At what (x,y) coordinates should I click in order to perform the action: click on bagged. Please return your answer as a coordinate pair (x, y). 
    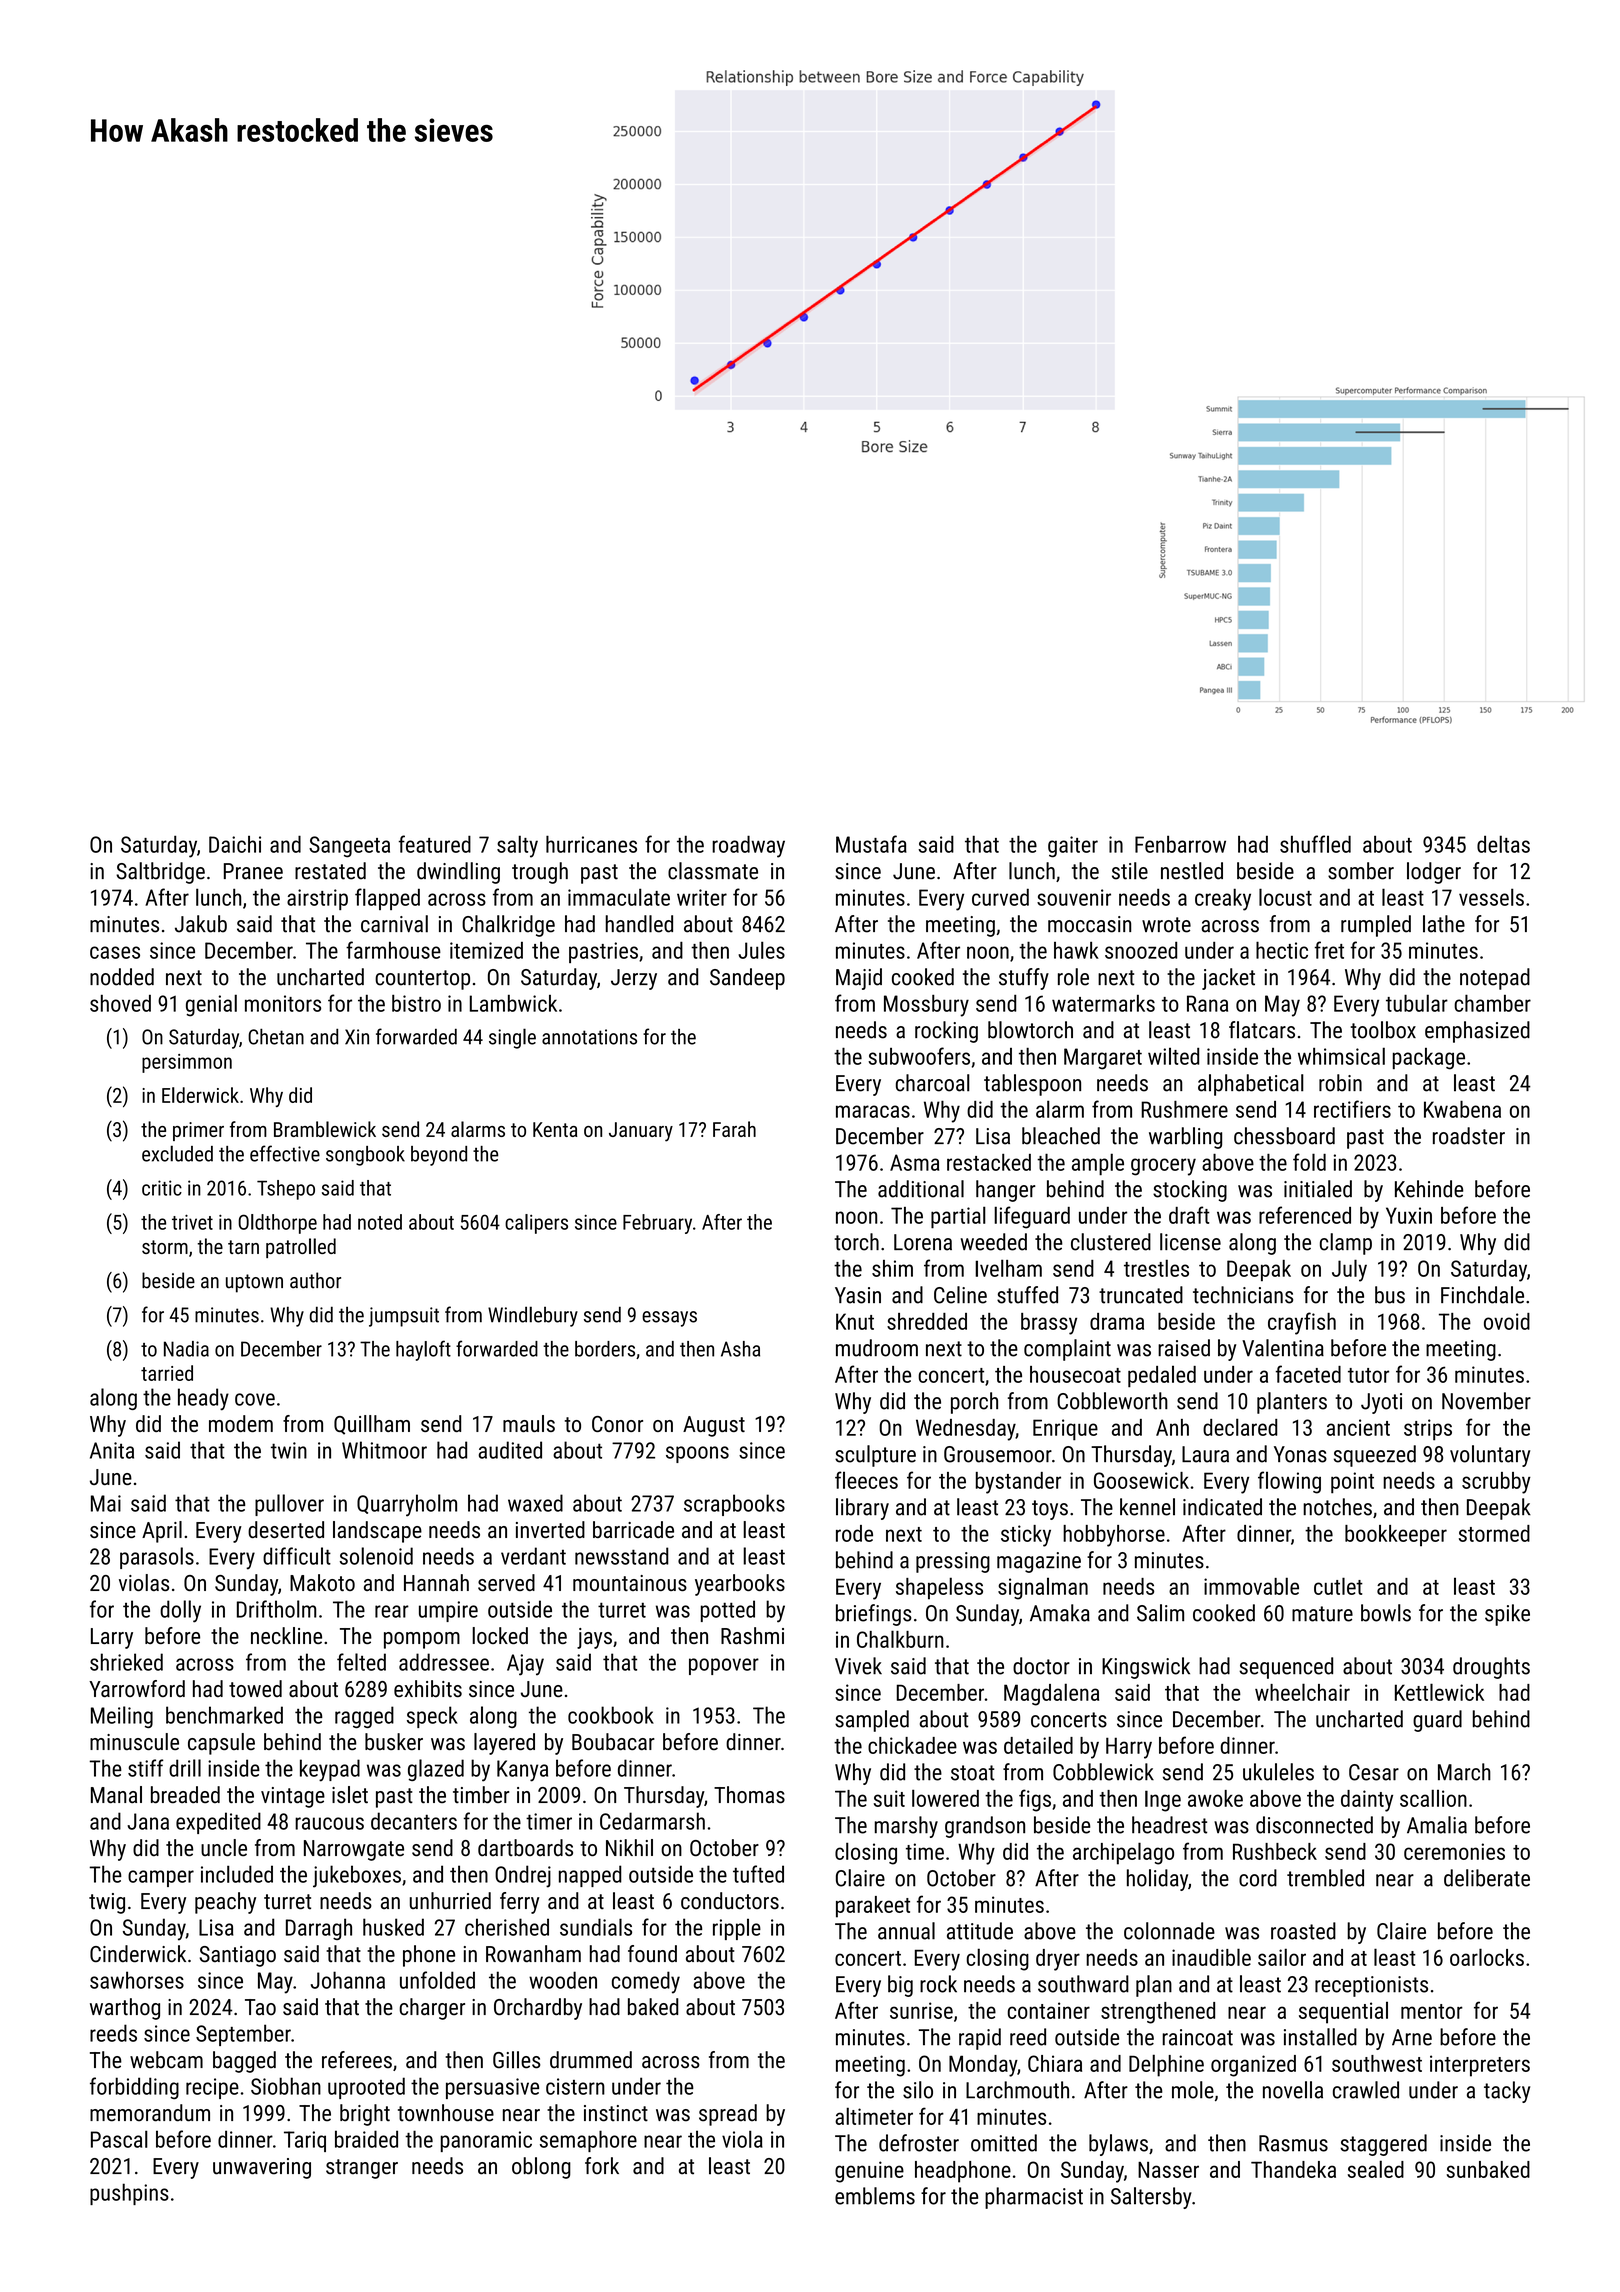
    Looking at the image, I should click on (244, 2062).
